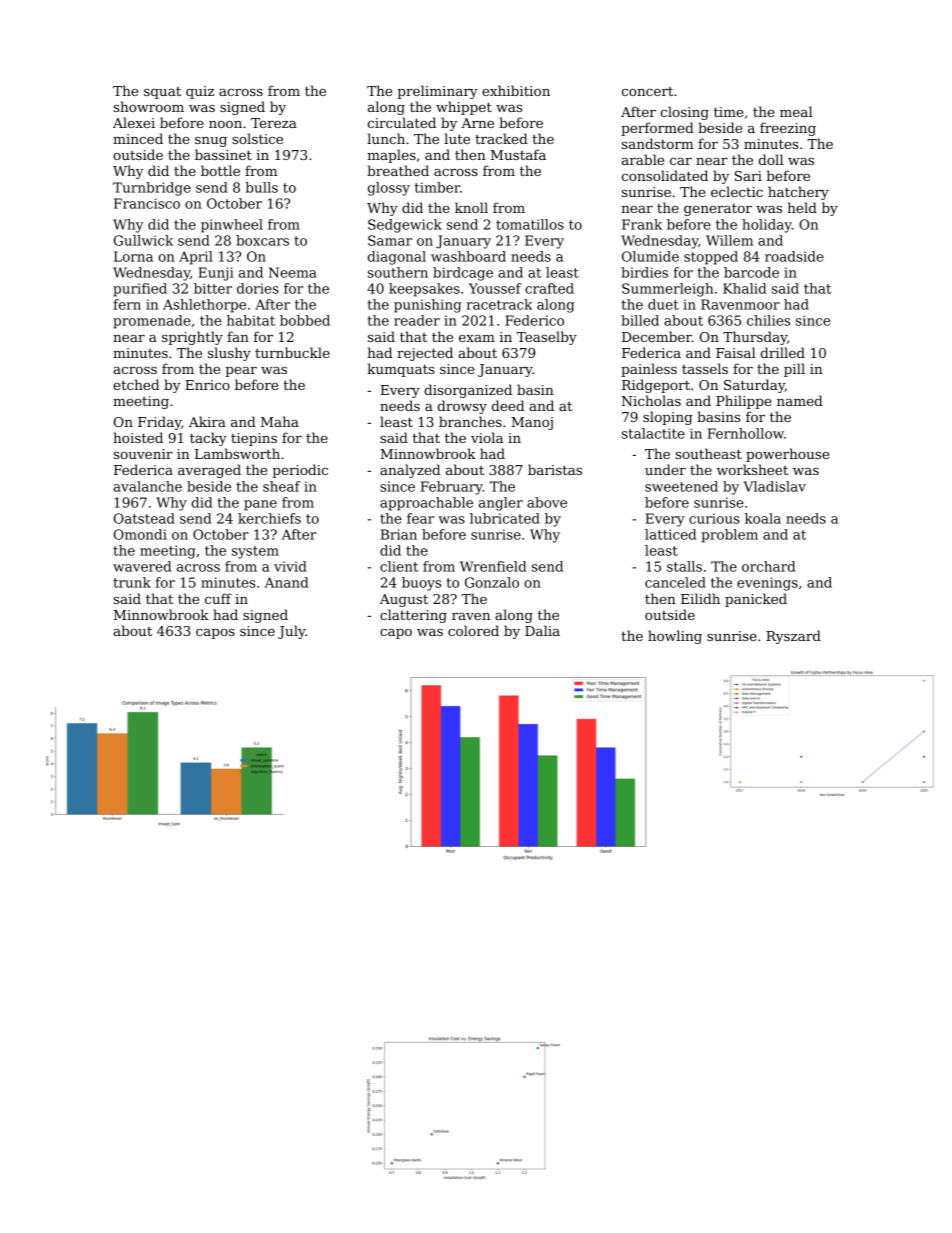  I want to click on pill, so click(794, 370).
